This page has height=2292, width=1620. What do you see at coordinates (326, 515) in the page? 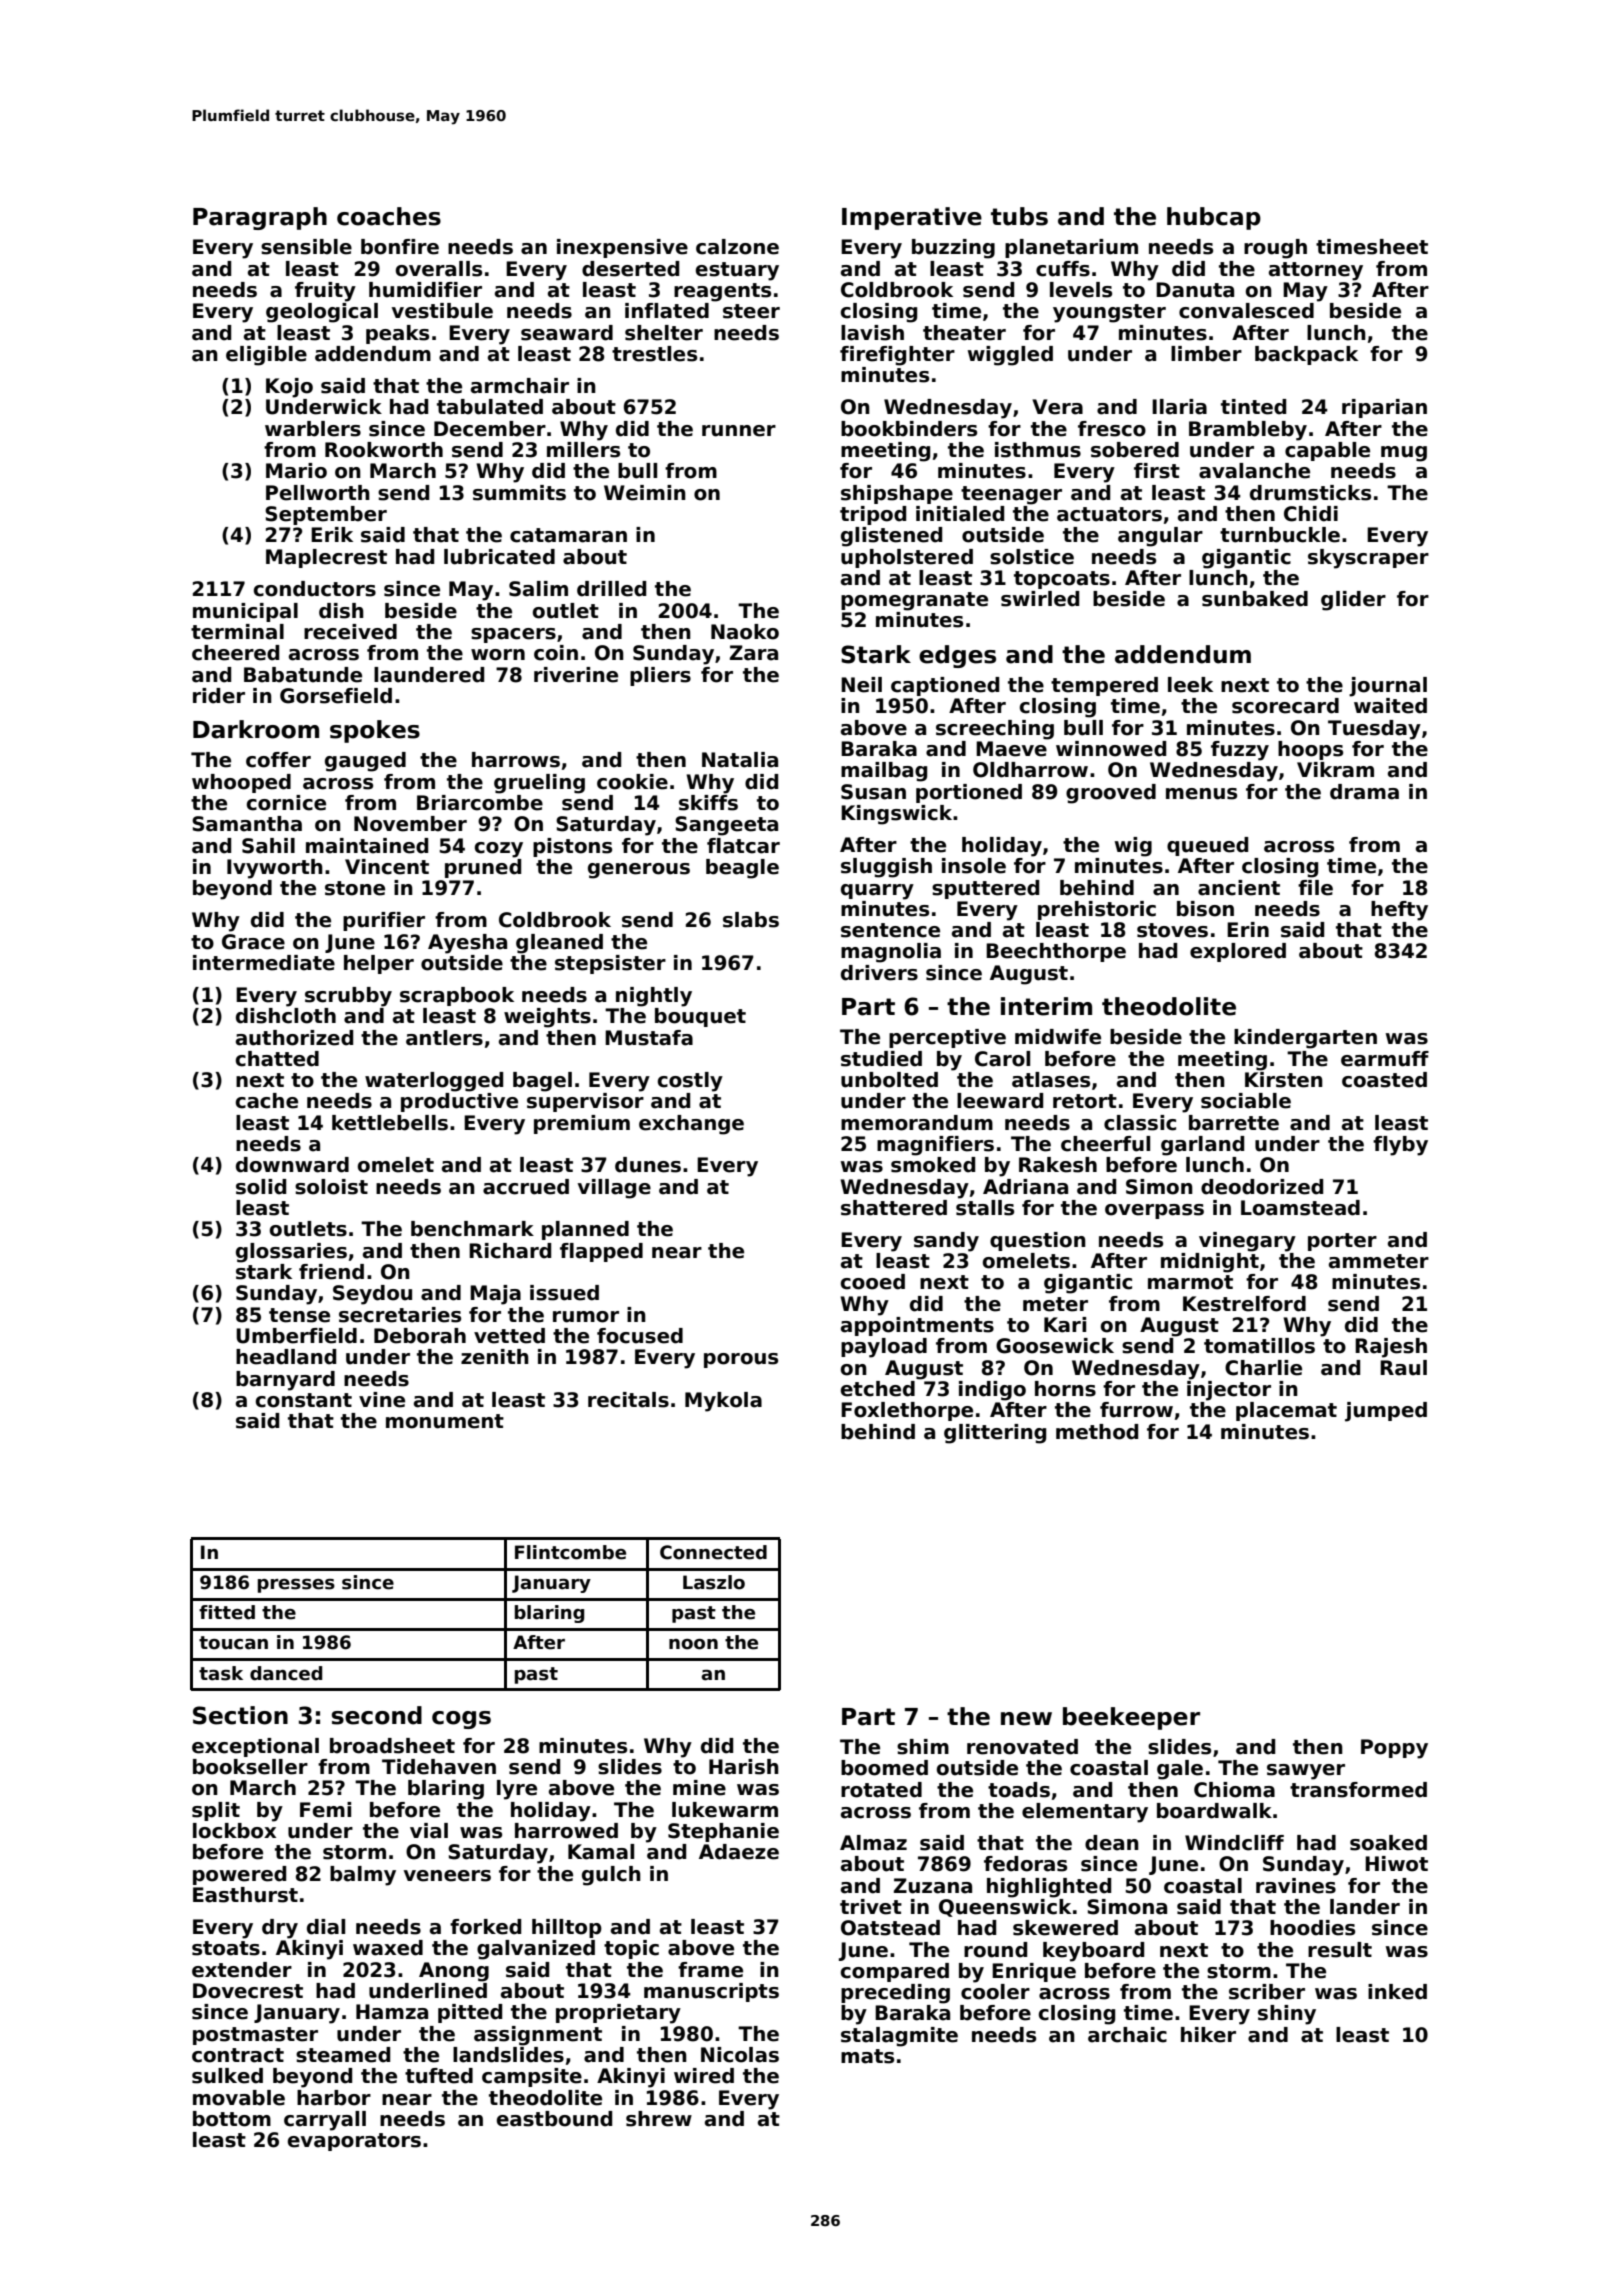
I see `September` at bounding box center [326, 515].
